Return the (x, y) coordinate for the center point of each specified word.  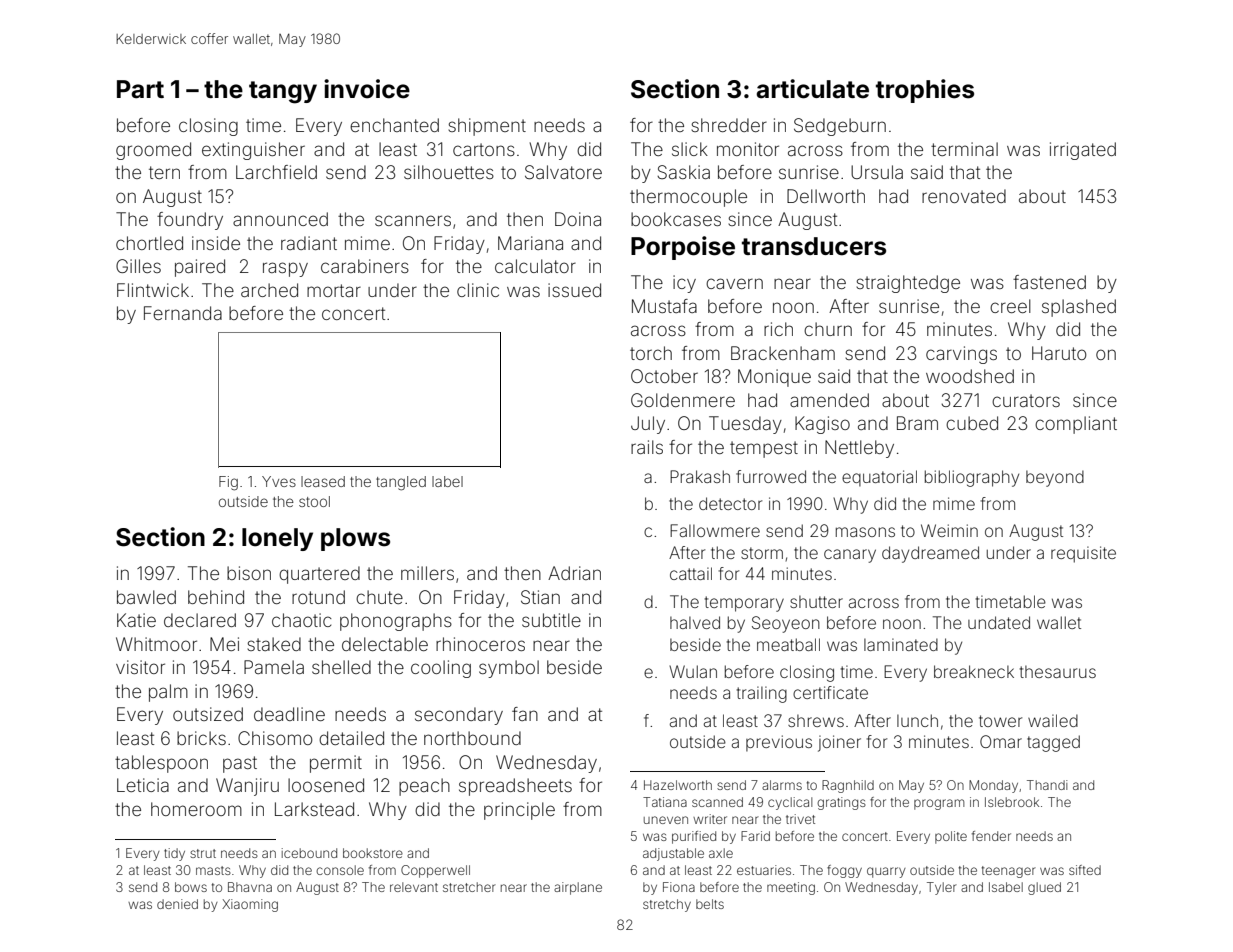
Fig (228, 483)
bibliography (972, 478)
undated (999, 622)
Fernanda (183, 313)
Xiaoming (250, 905)
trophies (925, 91)
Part (140, 89)
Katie (136, 620)
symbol (509, 669)
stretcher (469, 887)
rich (778, 329)
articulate (812, 89)
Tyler (942, 888)
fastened (1049, 282)
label (447, 481)
